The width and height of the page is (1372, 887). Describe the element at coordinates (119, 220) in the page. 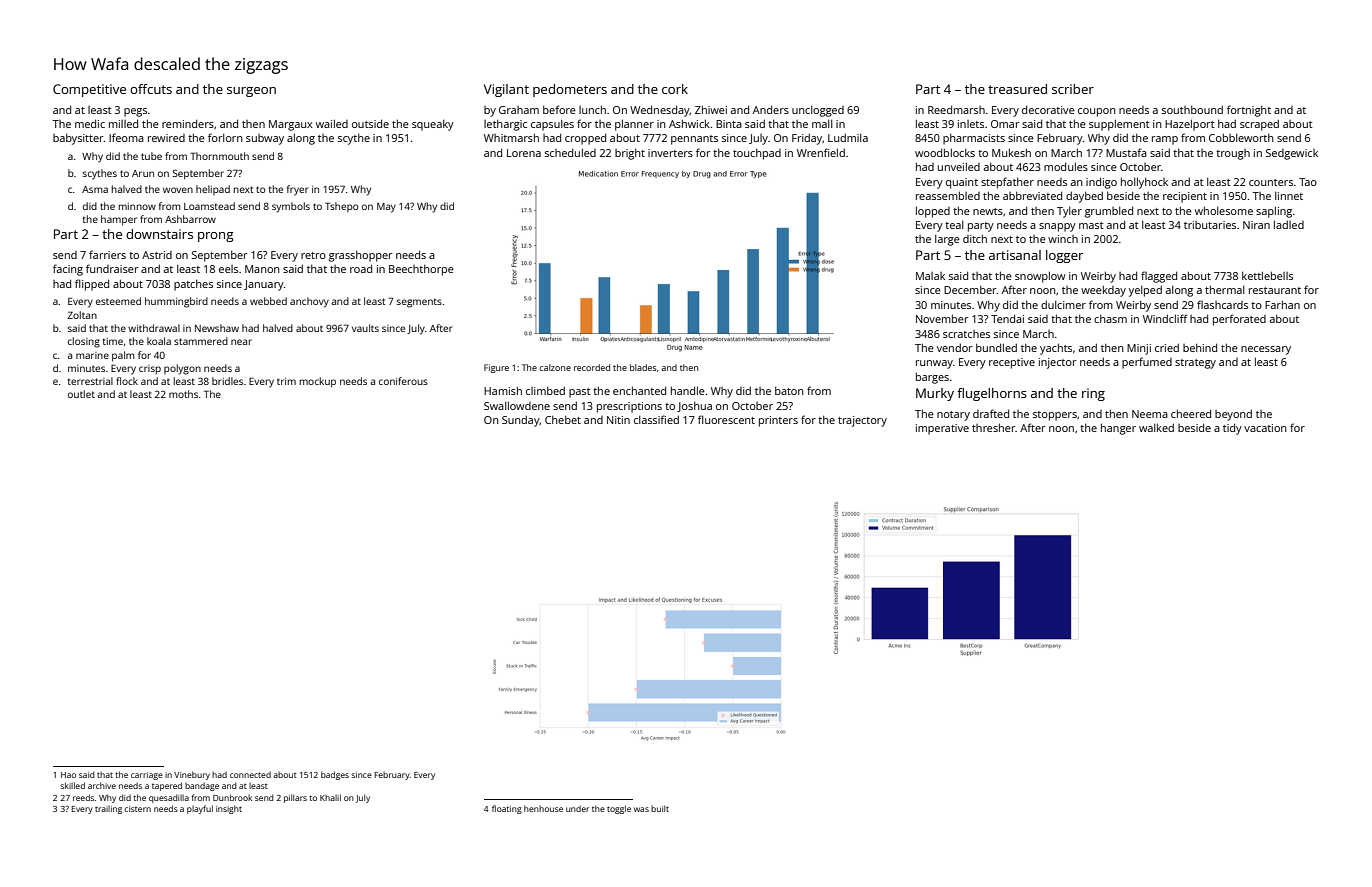

I see `hamper` at that location.
